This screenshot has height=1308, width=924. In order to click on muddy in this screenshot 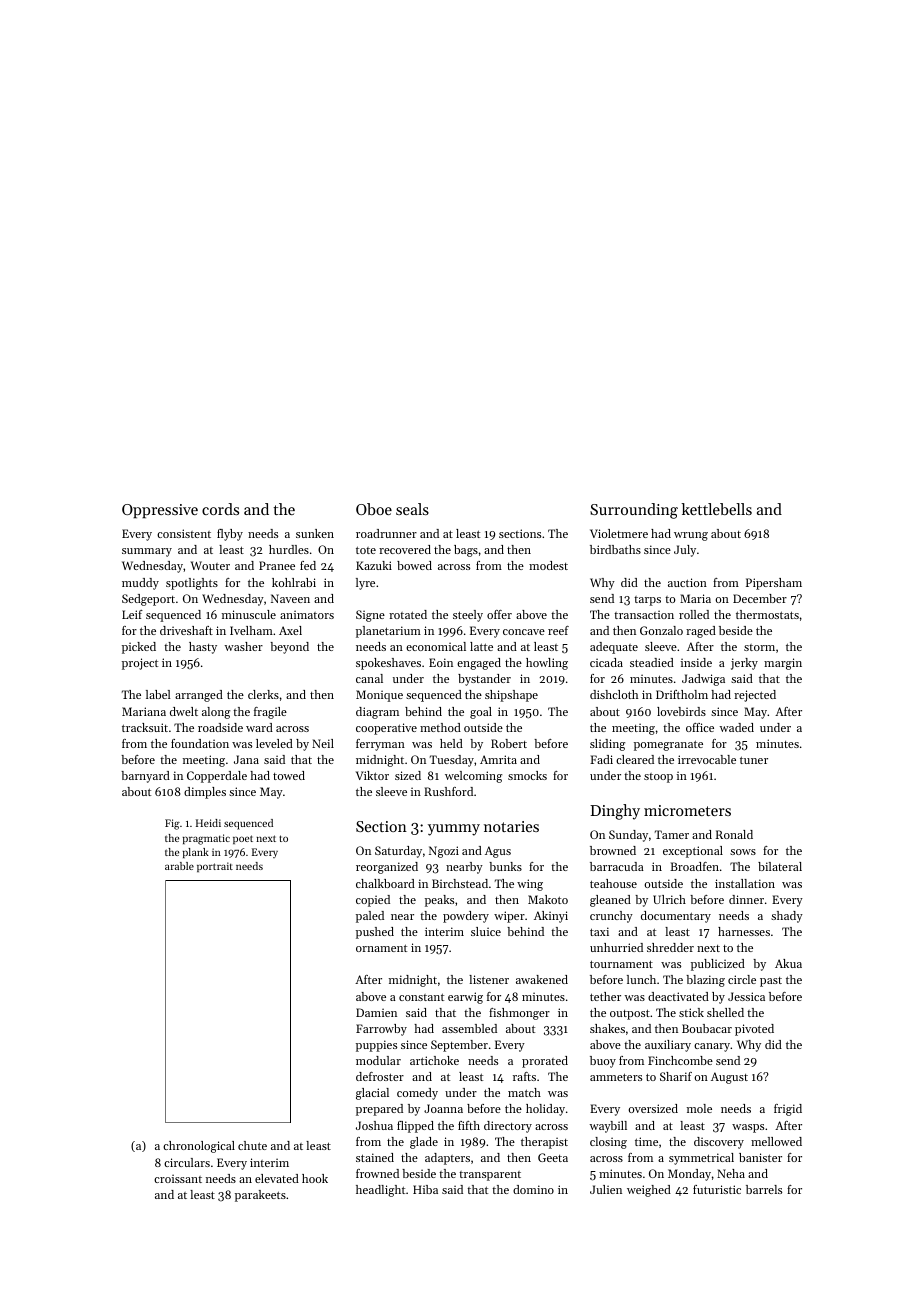, I will do `click(140, 584)`.
